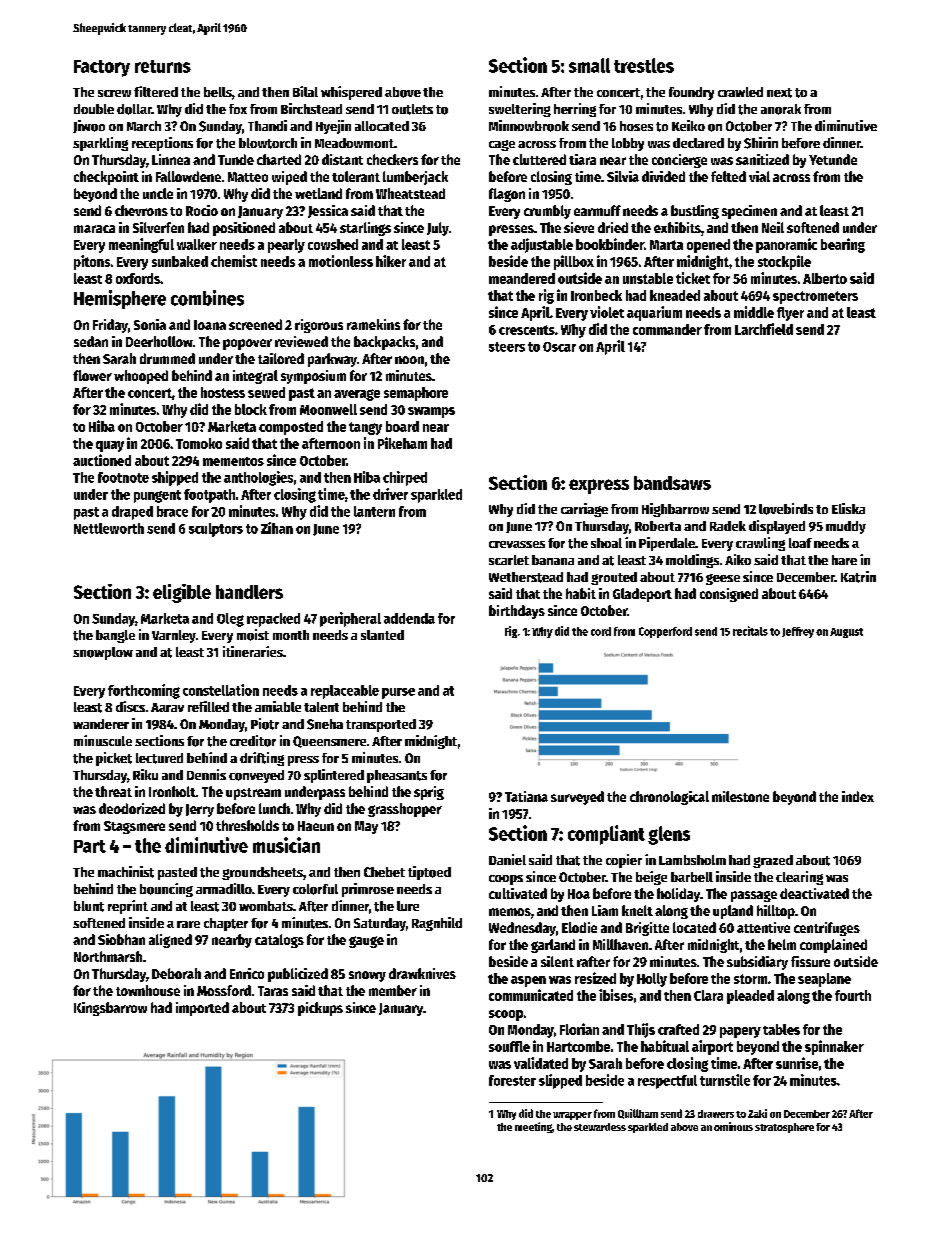  Describe the element at coordinates (644, 65) in the screenshot. I see `trestles` at that location.
